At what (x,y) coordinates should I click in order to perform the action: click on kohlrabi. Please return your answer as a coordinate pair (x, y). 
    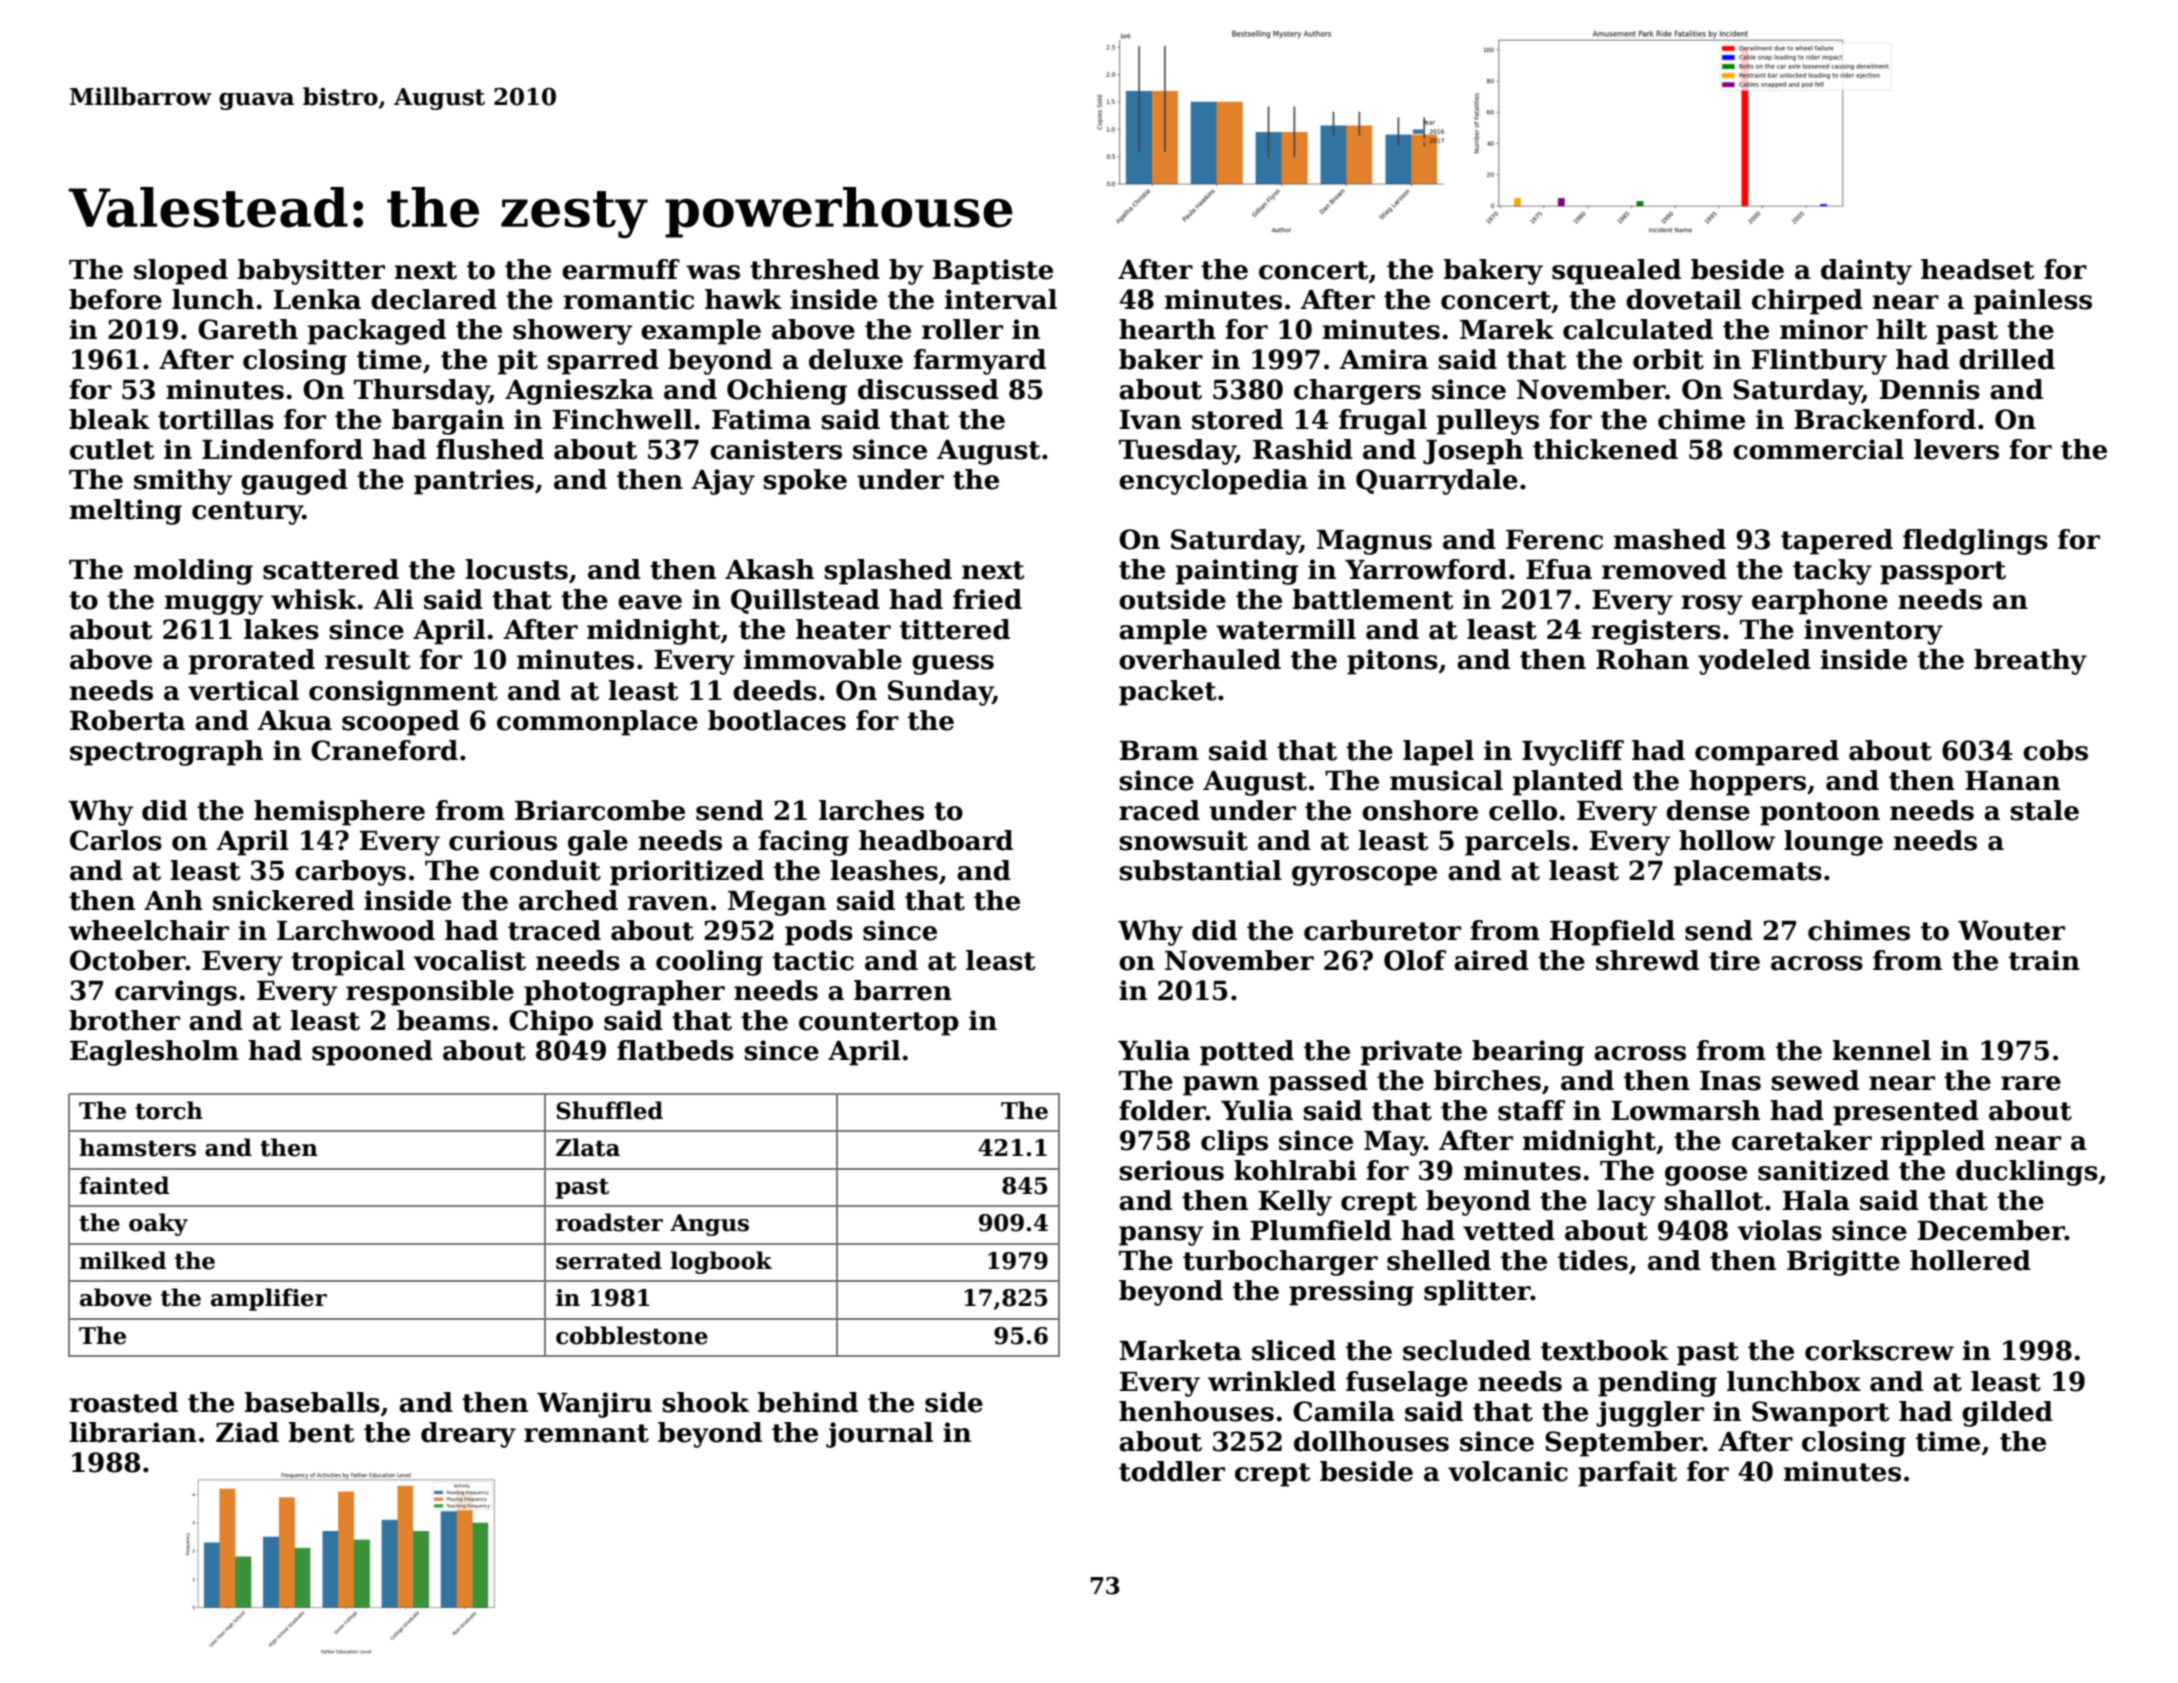
    Looking at the image, I should click on (1295, 1170).
